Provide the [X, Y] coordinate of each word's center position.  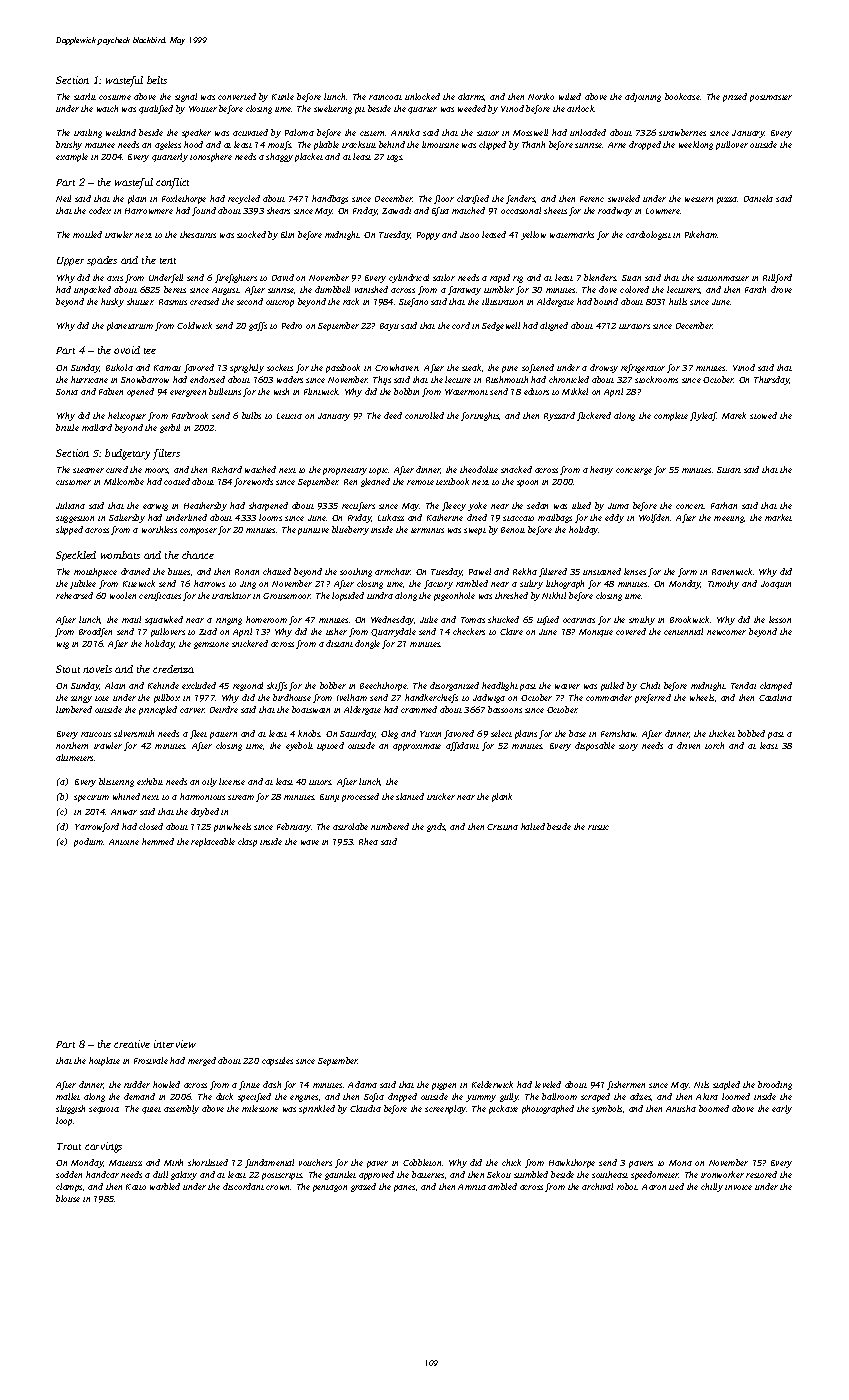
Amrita [472, 1187]
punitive [313, 531]
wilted [570, 96]
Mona [680, 1163]
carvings [103, 1147]
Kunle [283, 96]
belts [157, 80]
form [687, 572]
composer [198, 531]
